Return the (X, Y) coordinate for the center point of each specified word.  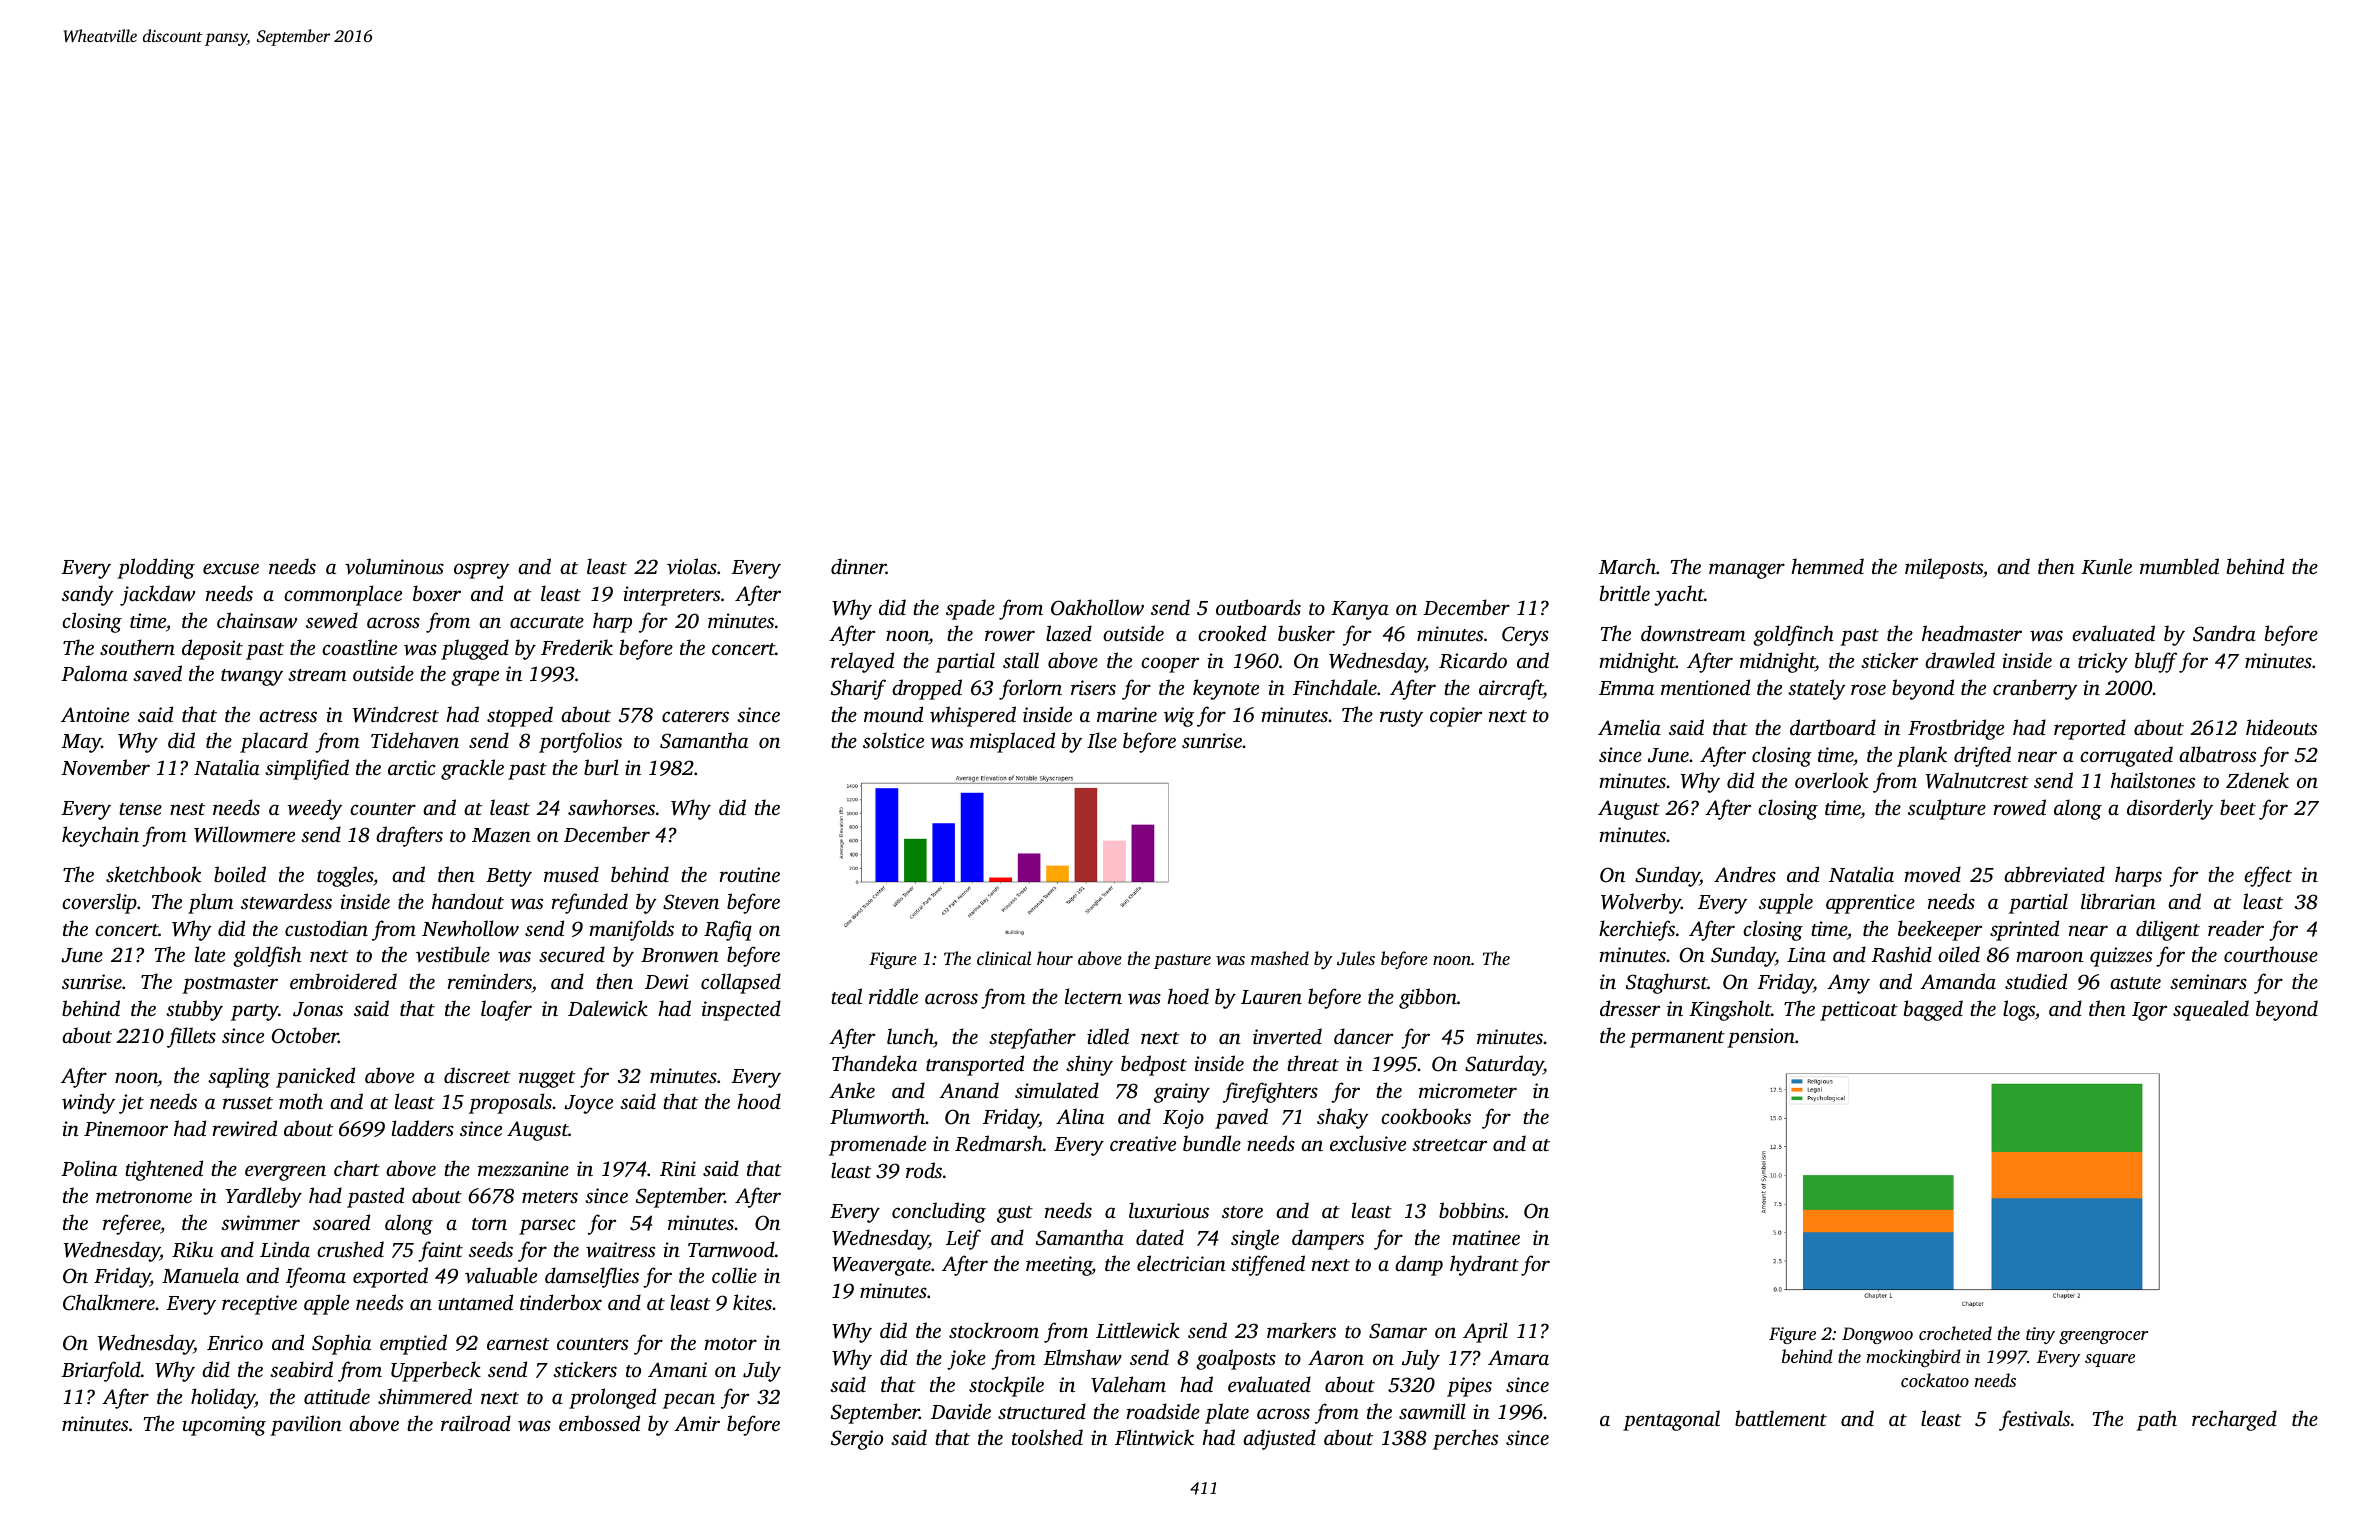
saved (157, 673)
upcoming (224, 1426)
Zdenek (2257, 780)
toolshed (1047, 1437)
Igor (2149, 1011)
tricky (2103, 662)
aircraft (1511, 689)
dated (1160, 1237)
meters (550, 1197)
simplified (307, 769)
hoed (1188, 996)
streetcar (1449, 1145)
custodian (326, 928)
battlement (1781, 1418)
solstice (893, 740)
